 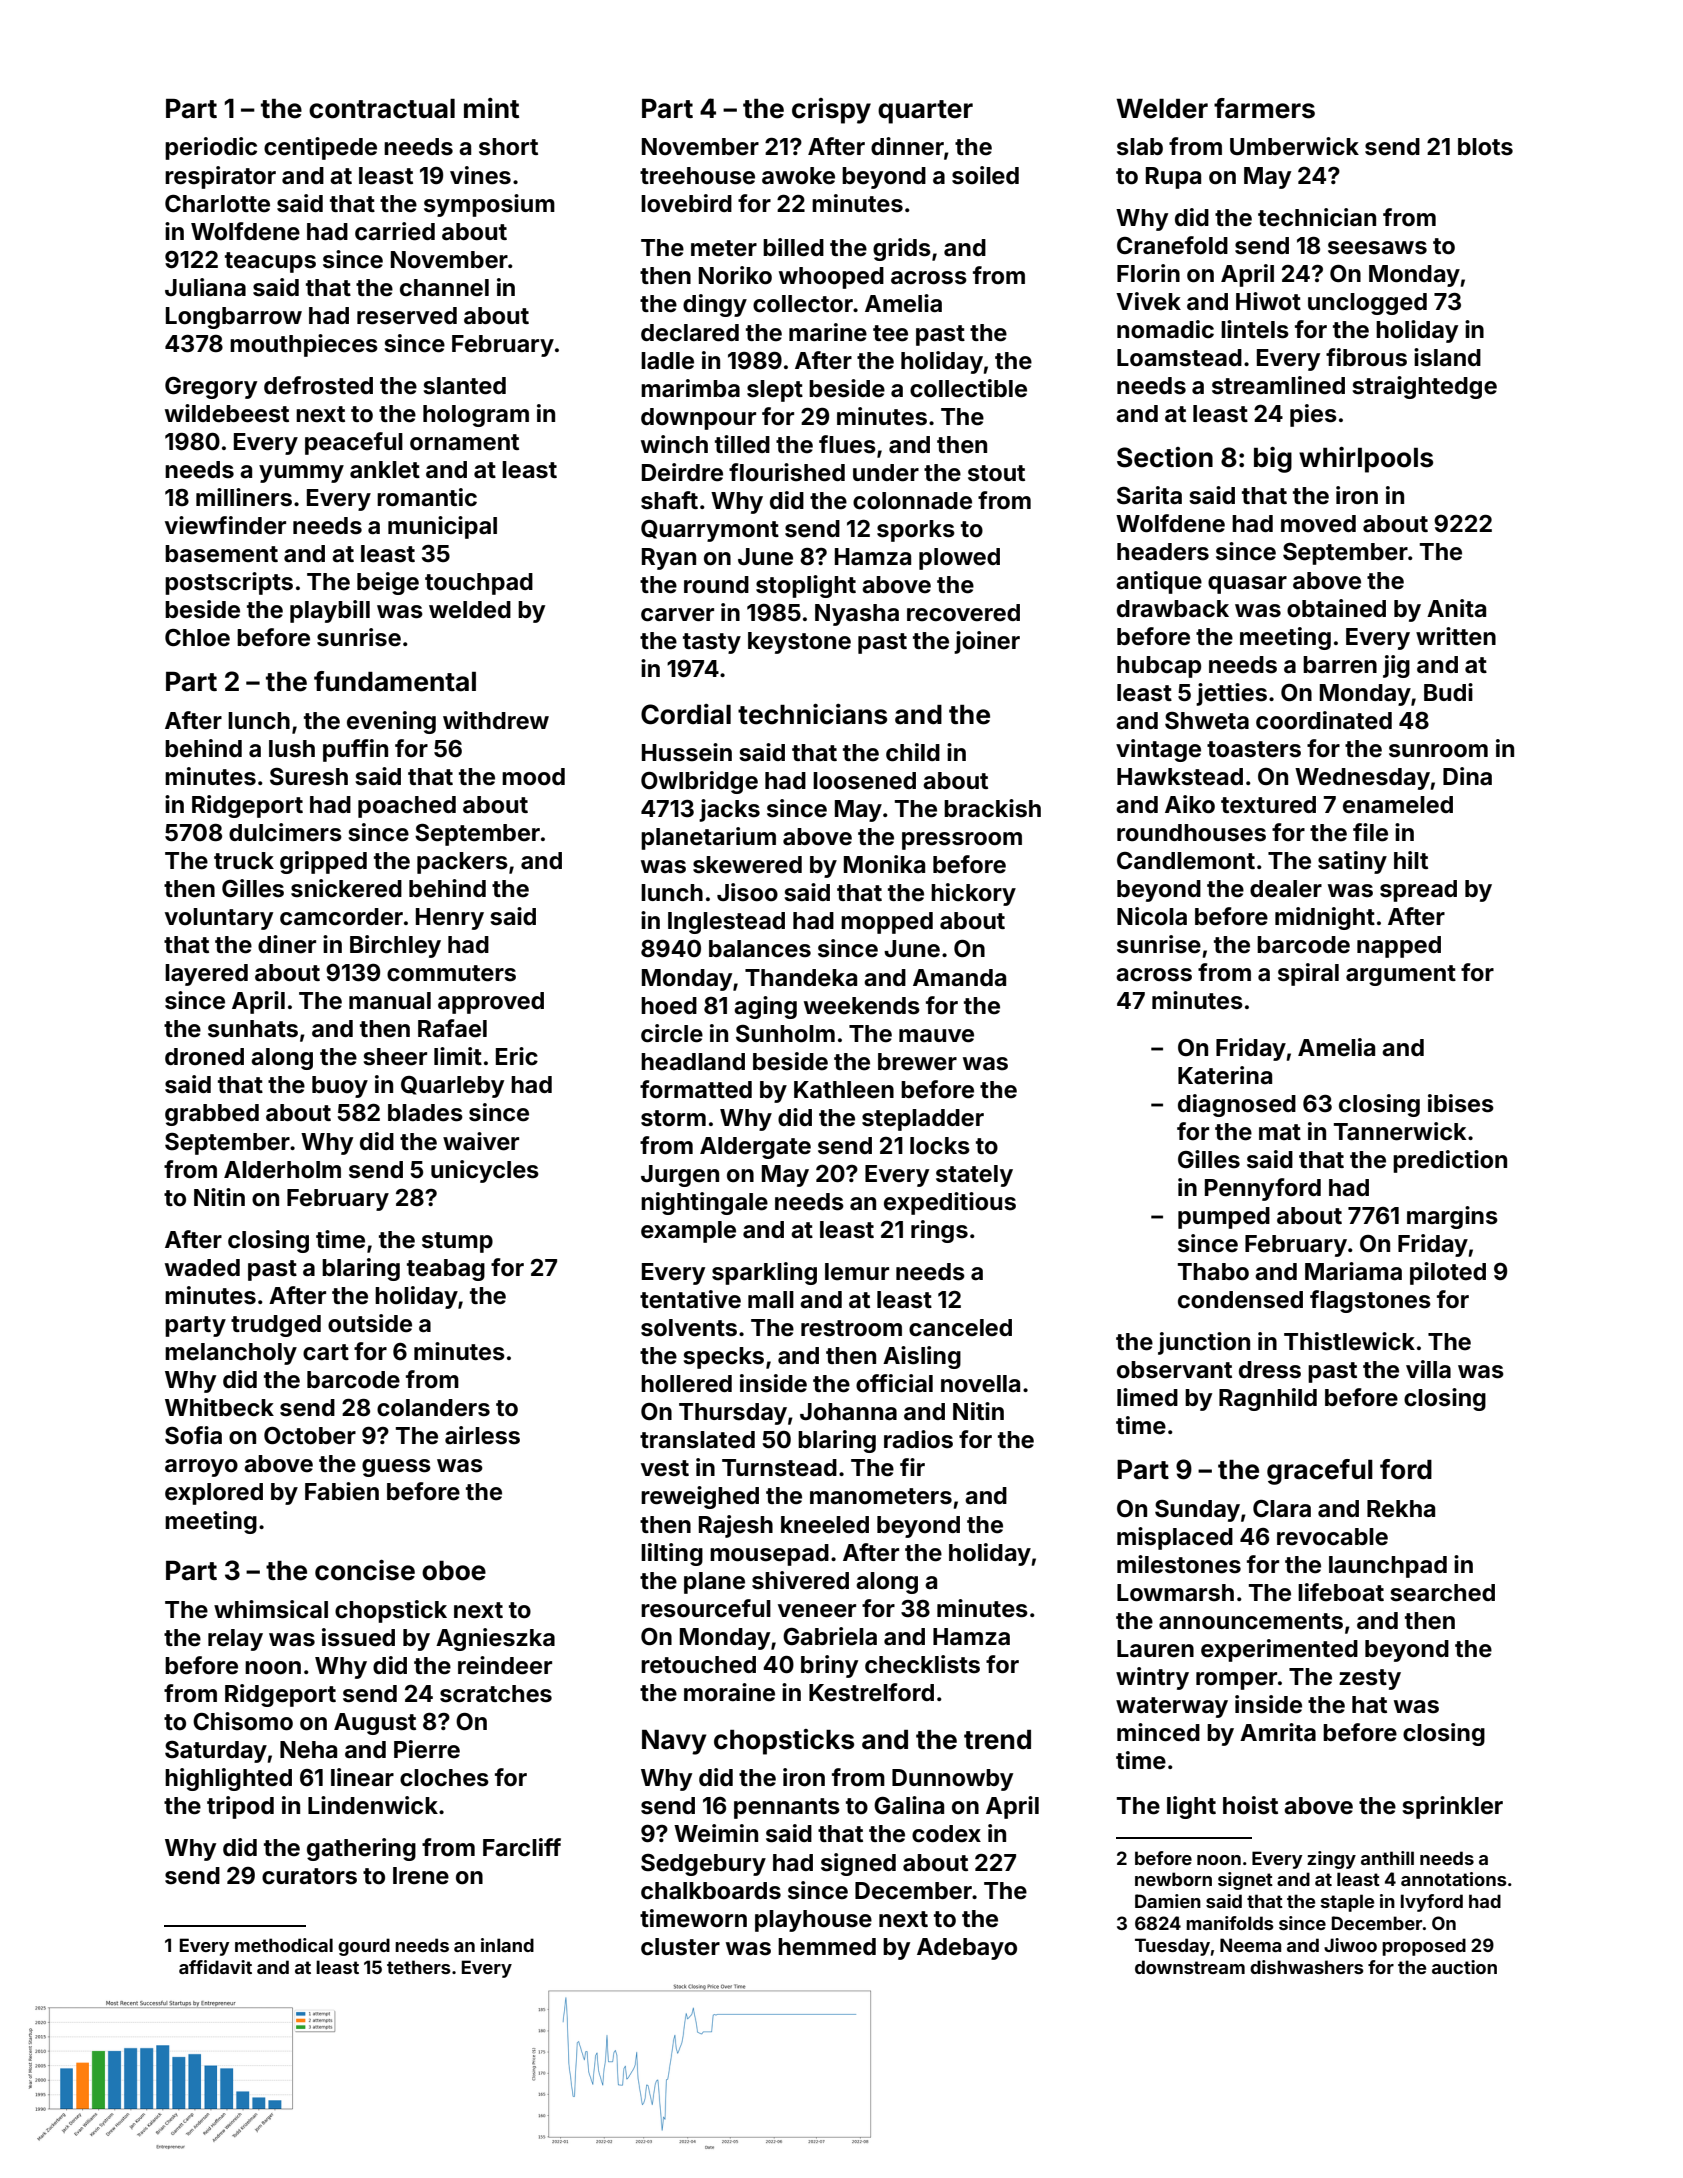 I want to click on puffin, so click(x=355, y=750).
